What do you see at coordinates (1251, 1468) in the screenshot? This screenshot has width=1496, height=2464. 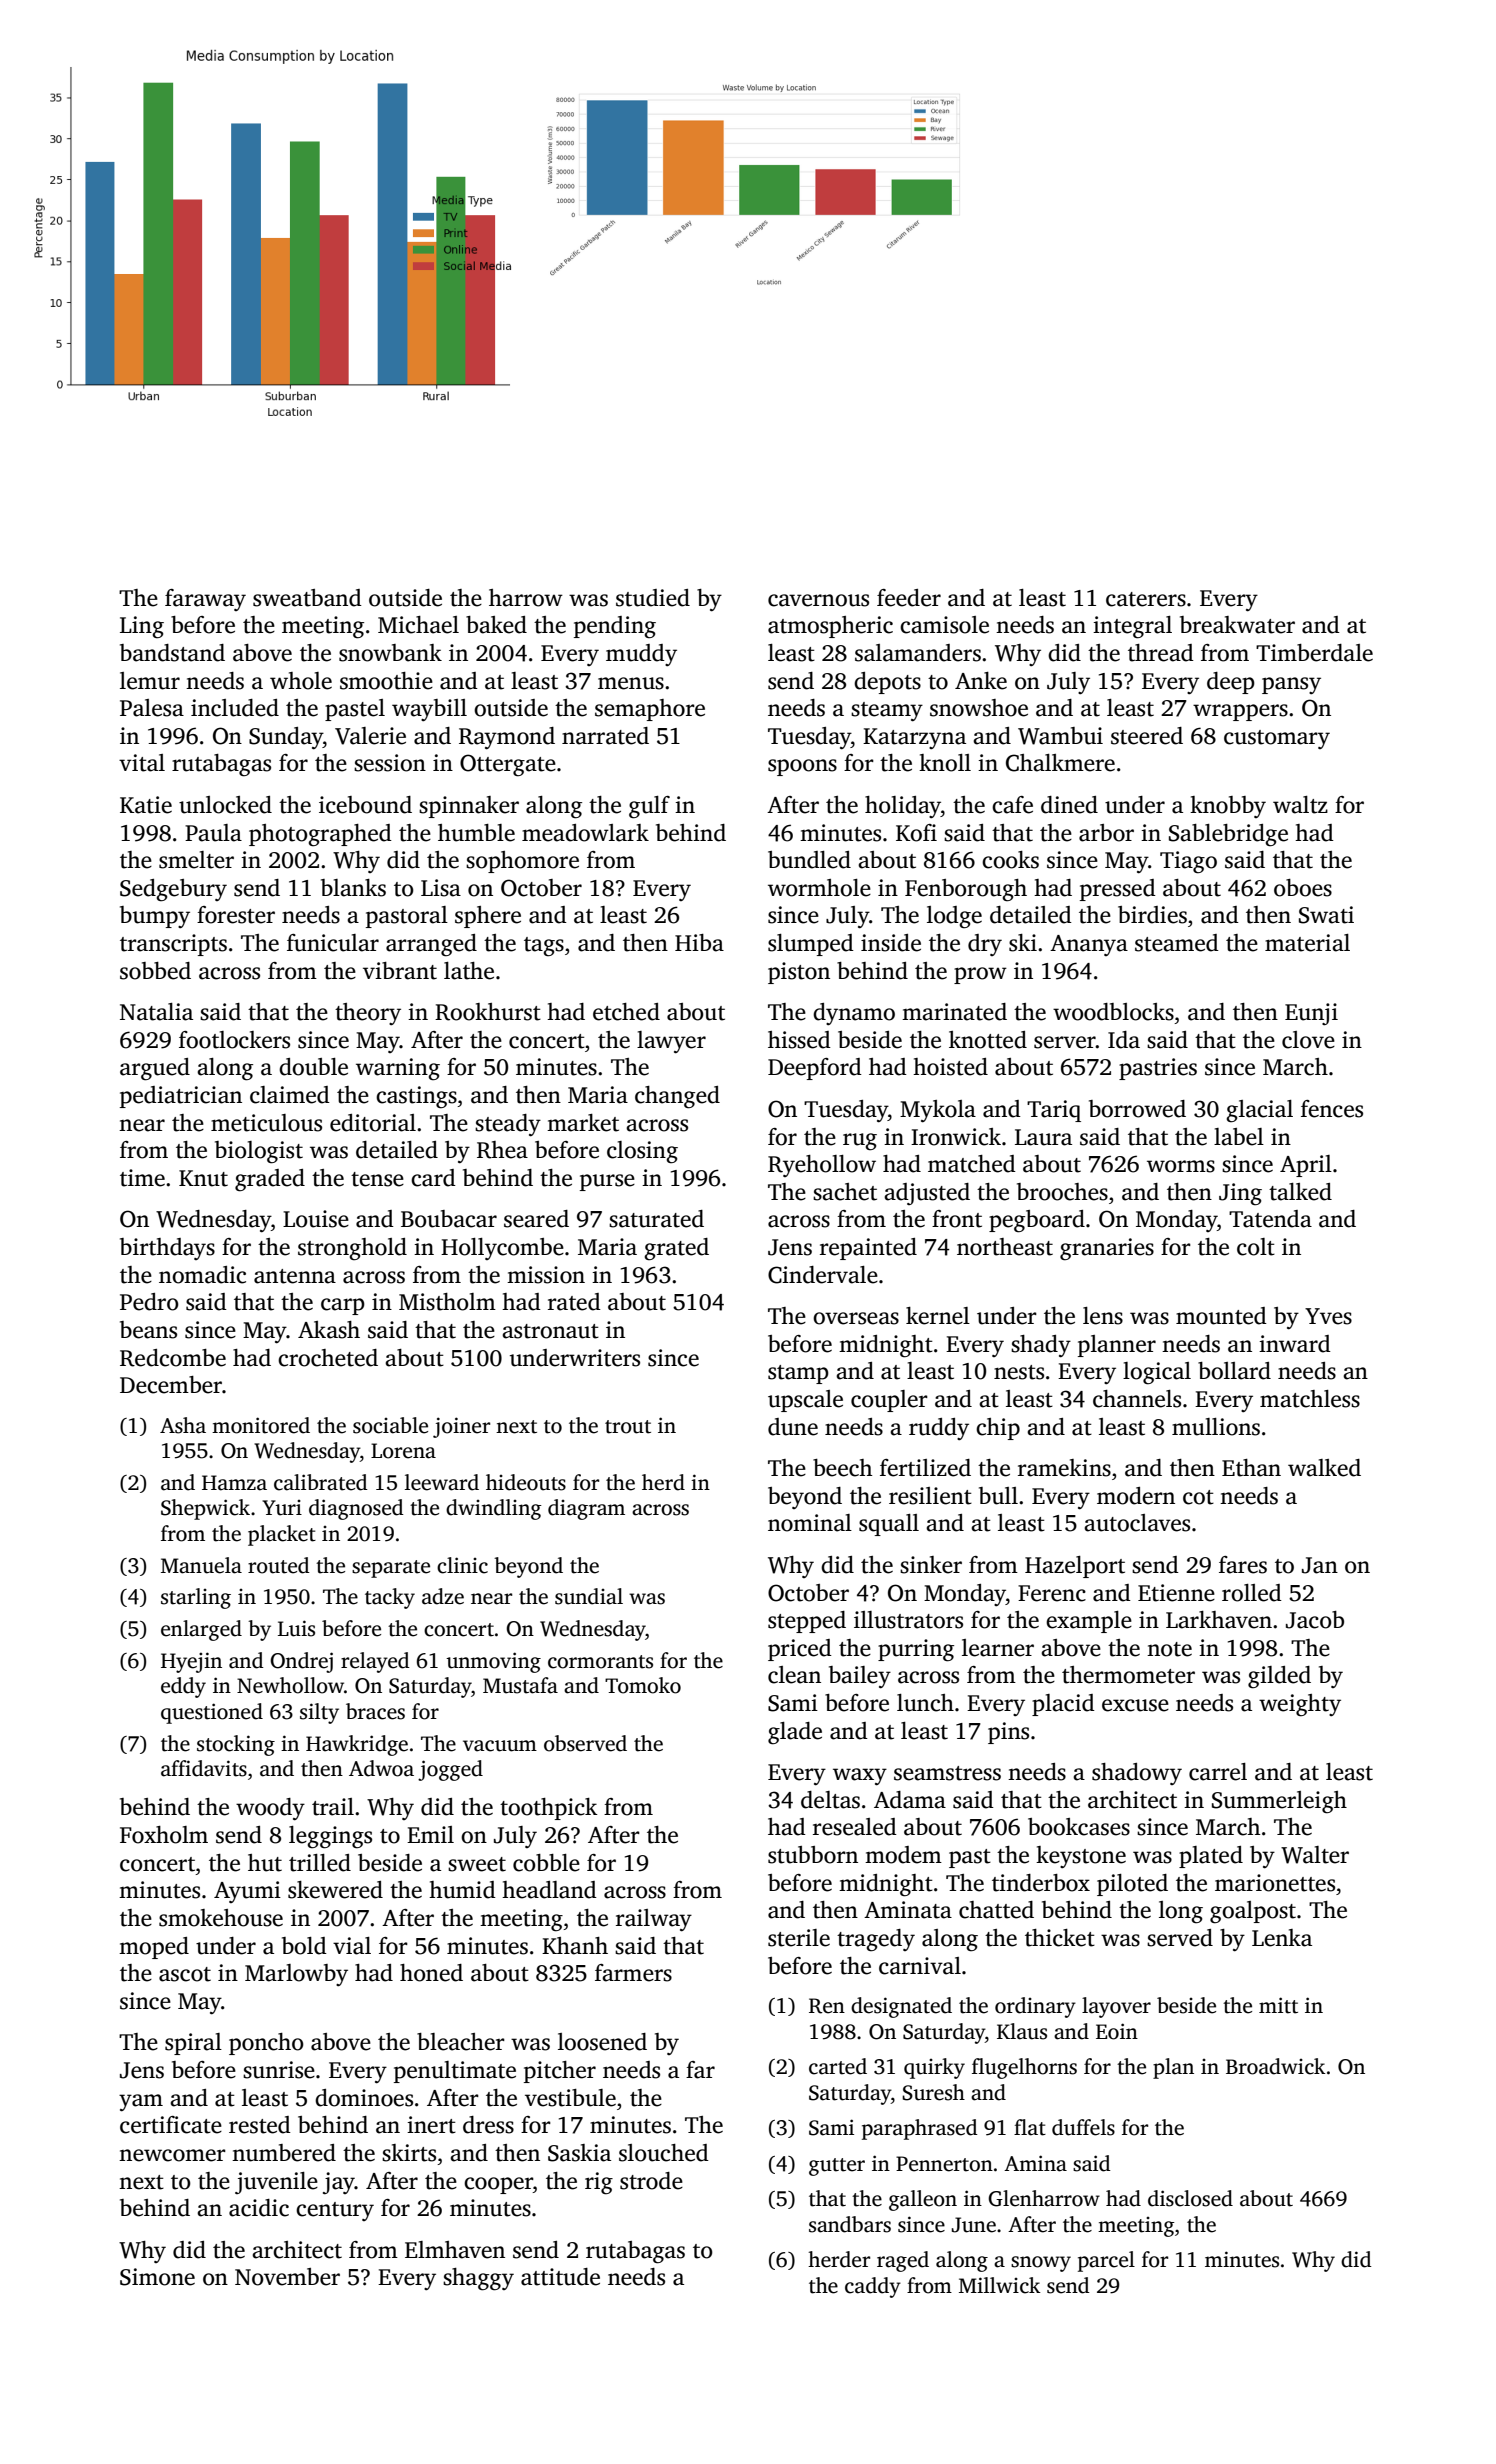 I see `Ethan` at bounding box center [1251, 1468].
